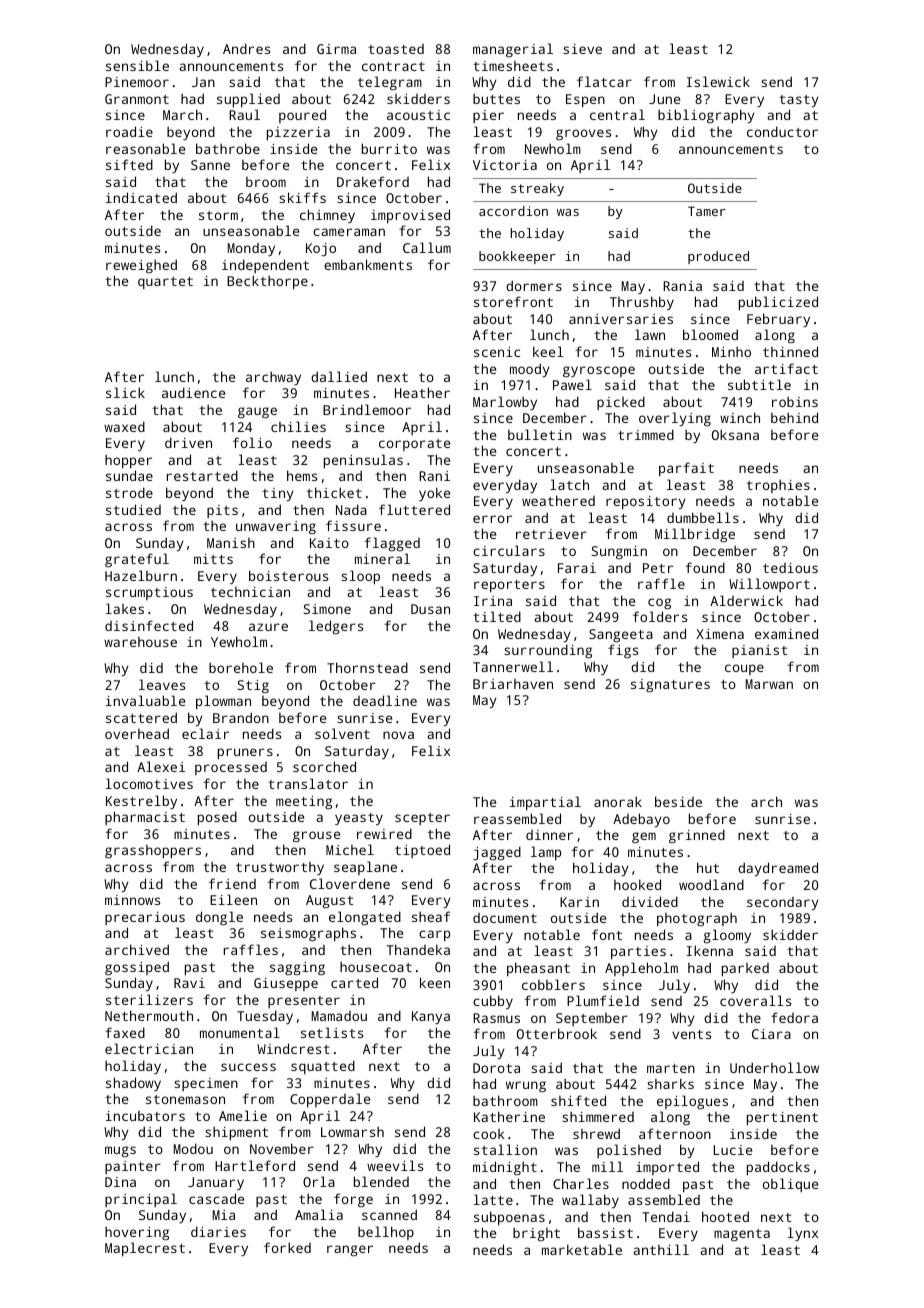  Describe the element at coordinates (799, 101) in the document. I see `tasty` at that location.
